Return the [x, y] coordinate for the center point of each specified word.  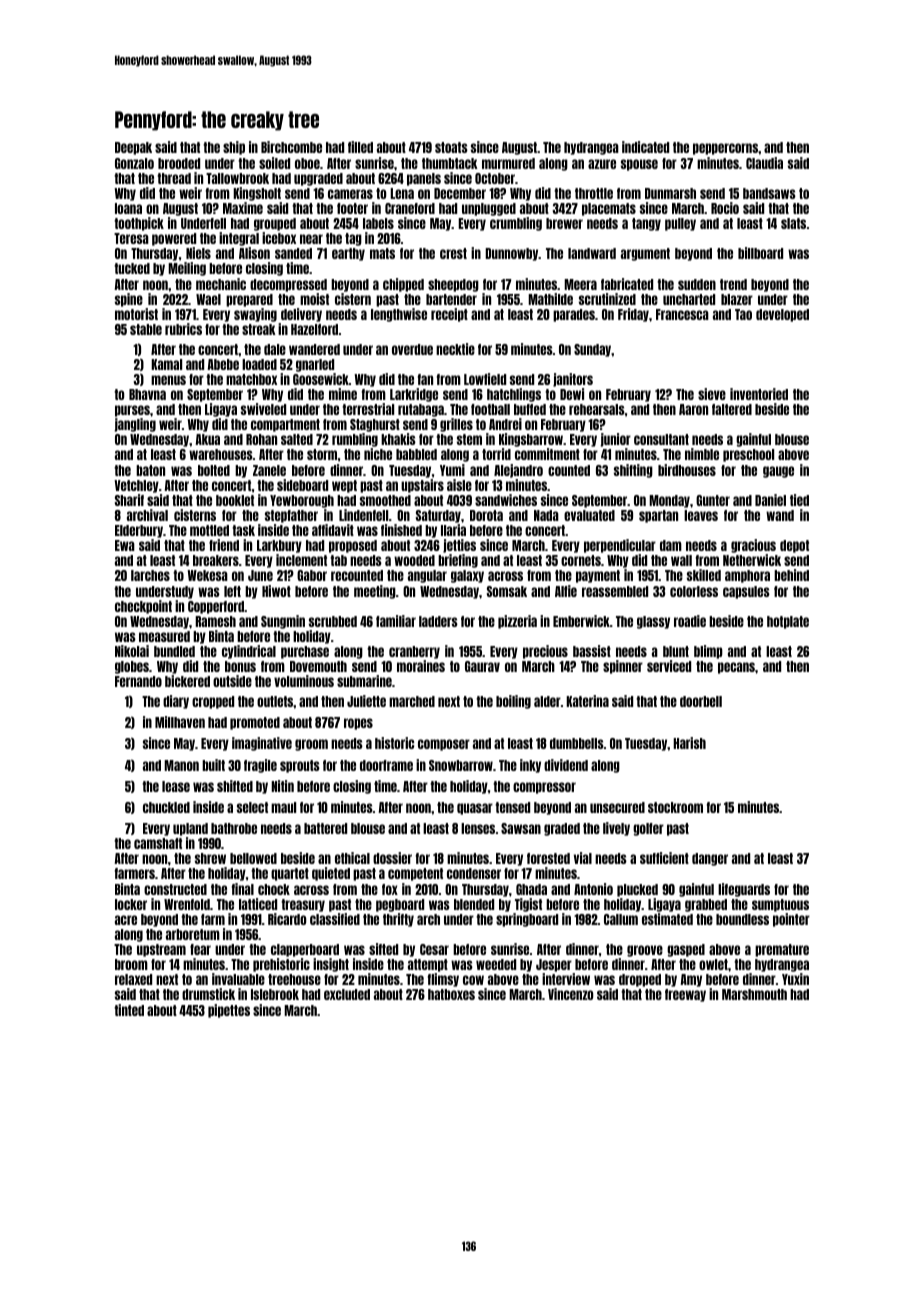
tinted [129, 1010]
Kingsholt [257, 194]
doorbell [701, 701]
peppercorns [725, 149]
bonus [240, 666]
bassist [592, 651]
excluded [347, 994]
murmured [508, 163]
